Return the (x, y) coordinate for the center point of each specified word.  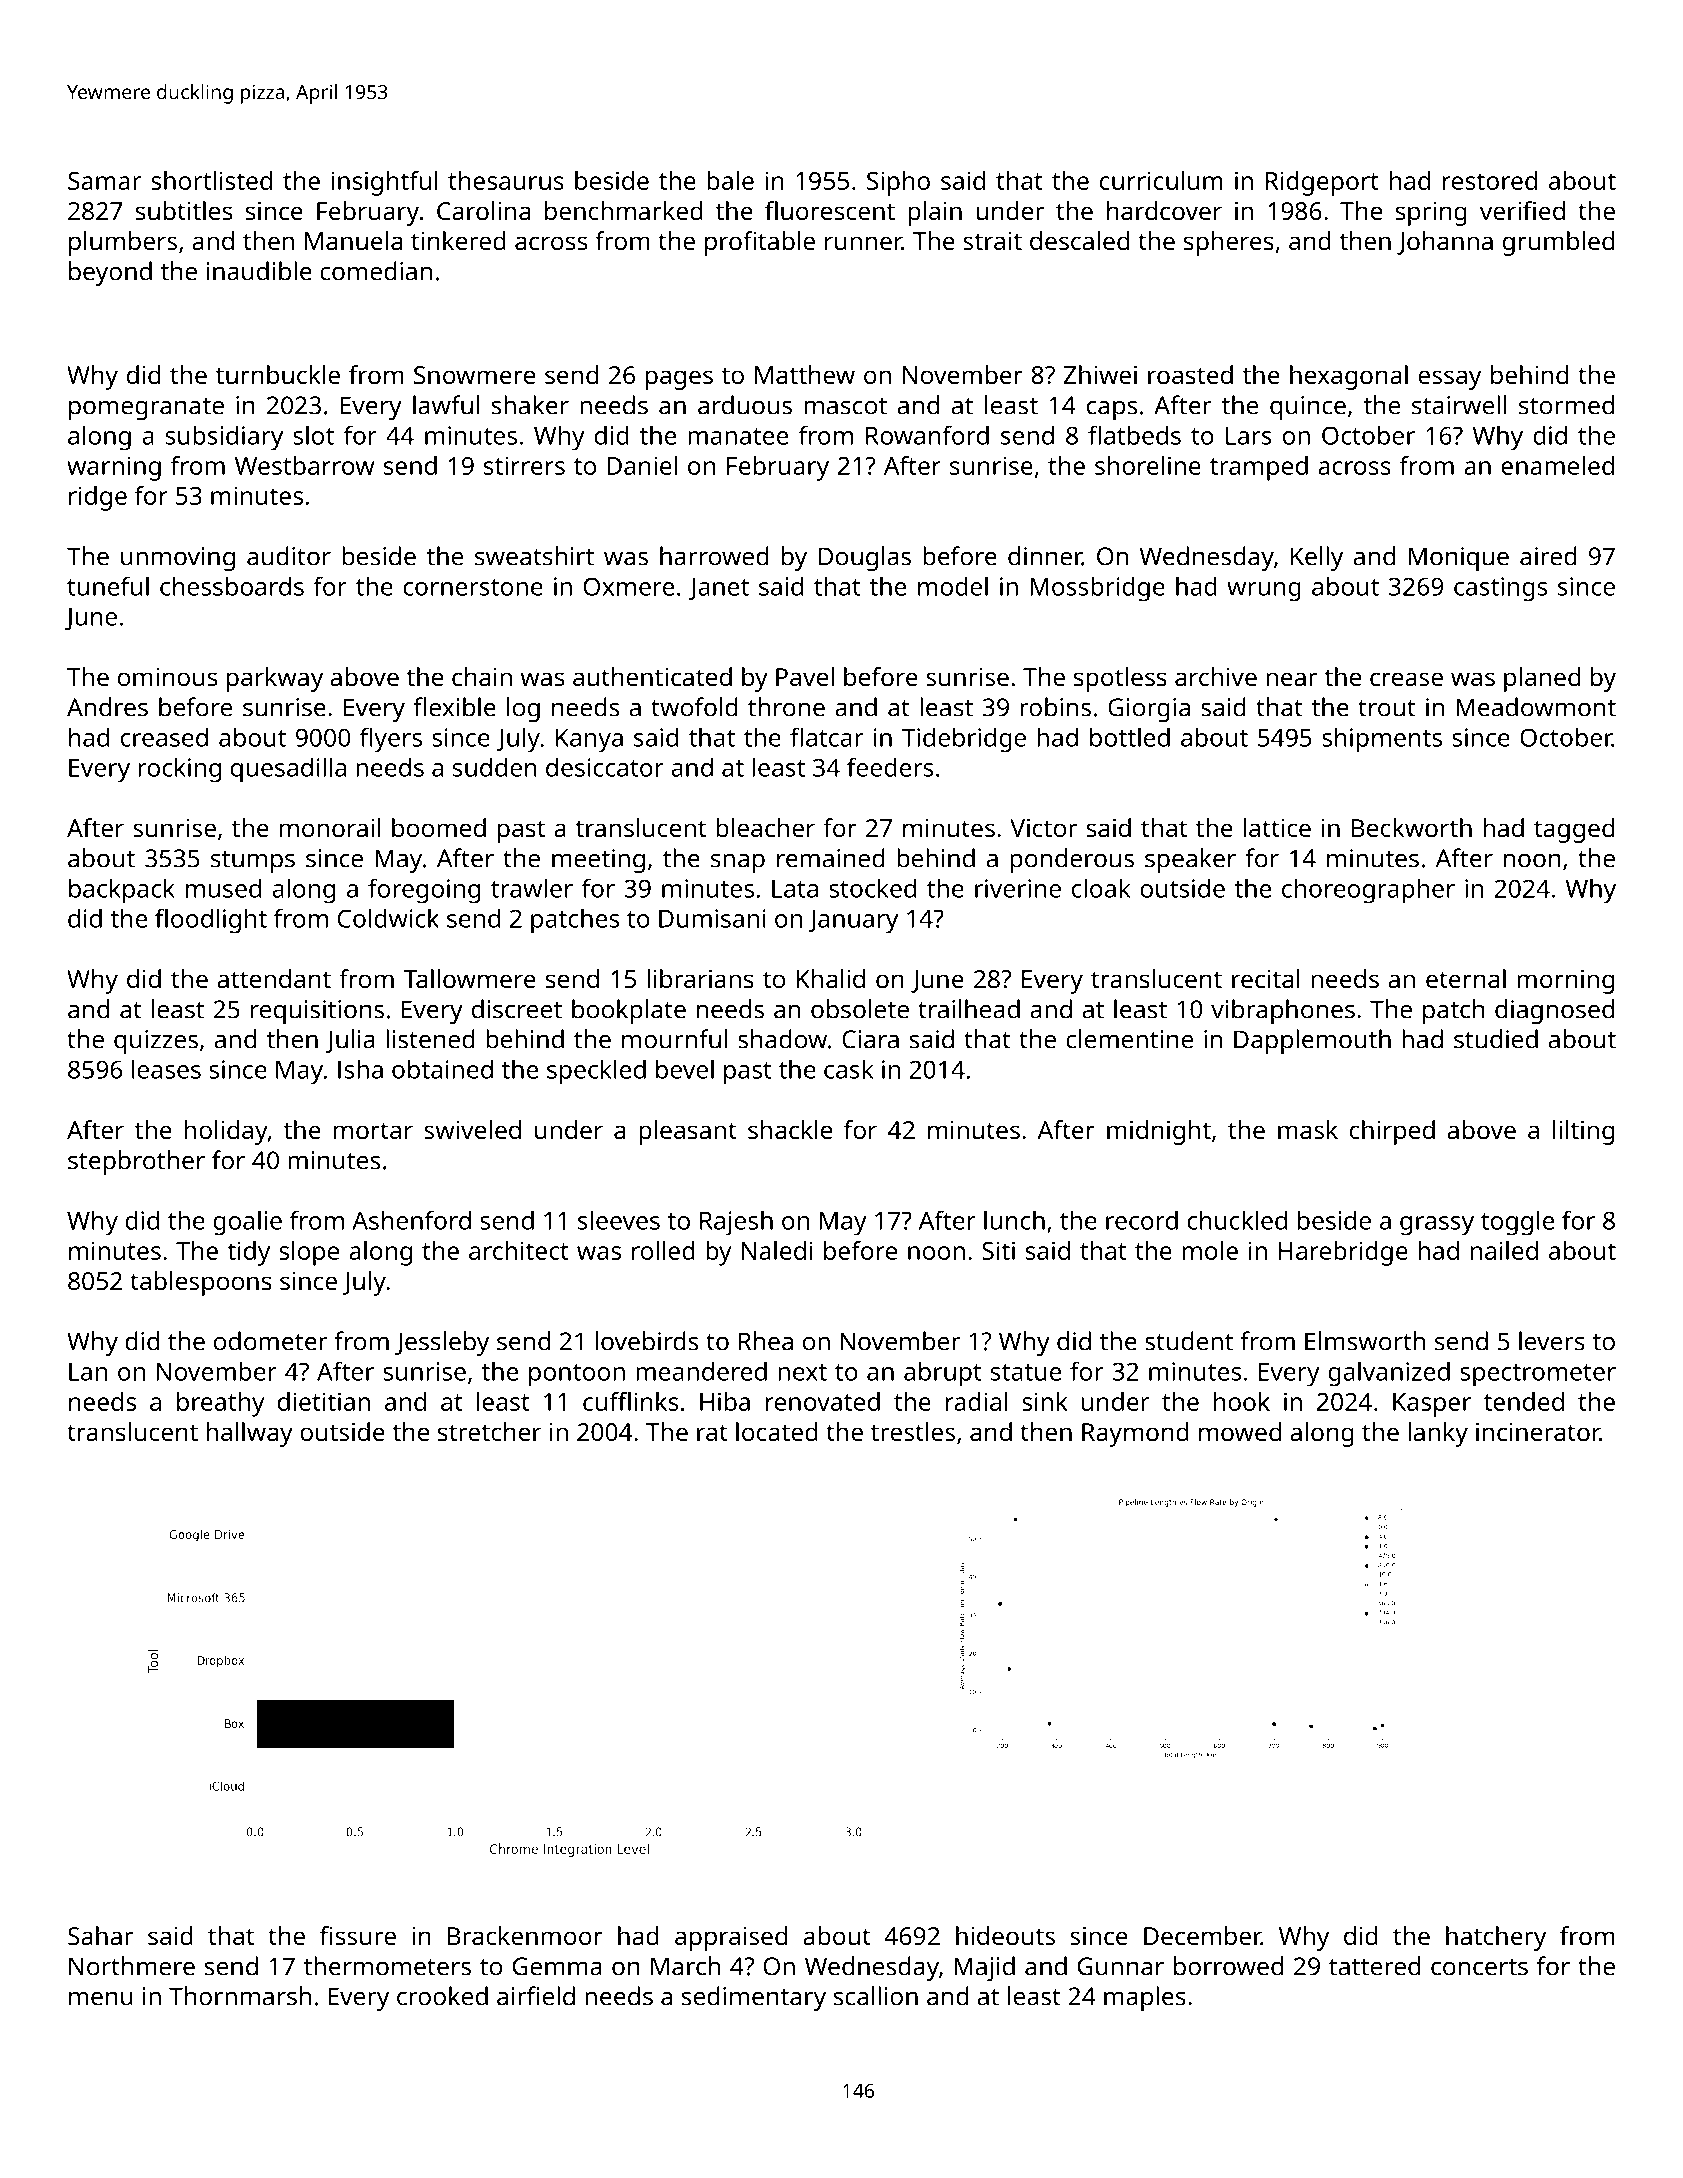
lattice (1277, 827)
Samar (104, 181)
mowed (1240, 1431)
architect (519, 1250)
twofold (694, 707)
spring (1431, 214)
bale (730, 180)
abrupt (943, 1374)
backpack (122, 891)
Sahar (100, 1935)
